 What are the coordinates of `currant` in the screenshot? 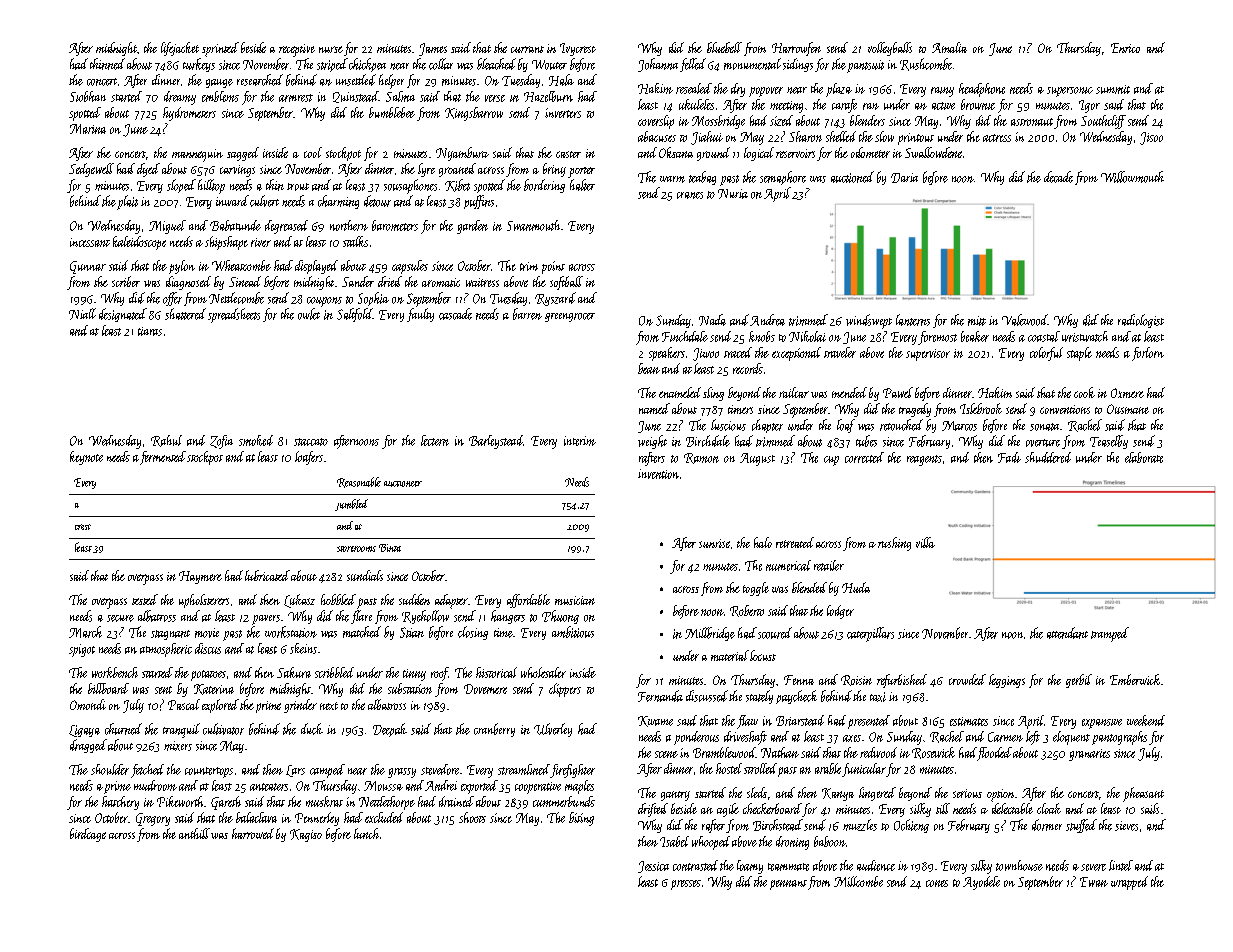 It's located at (527, 49).
